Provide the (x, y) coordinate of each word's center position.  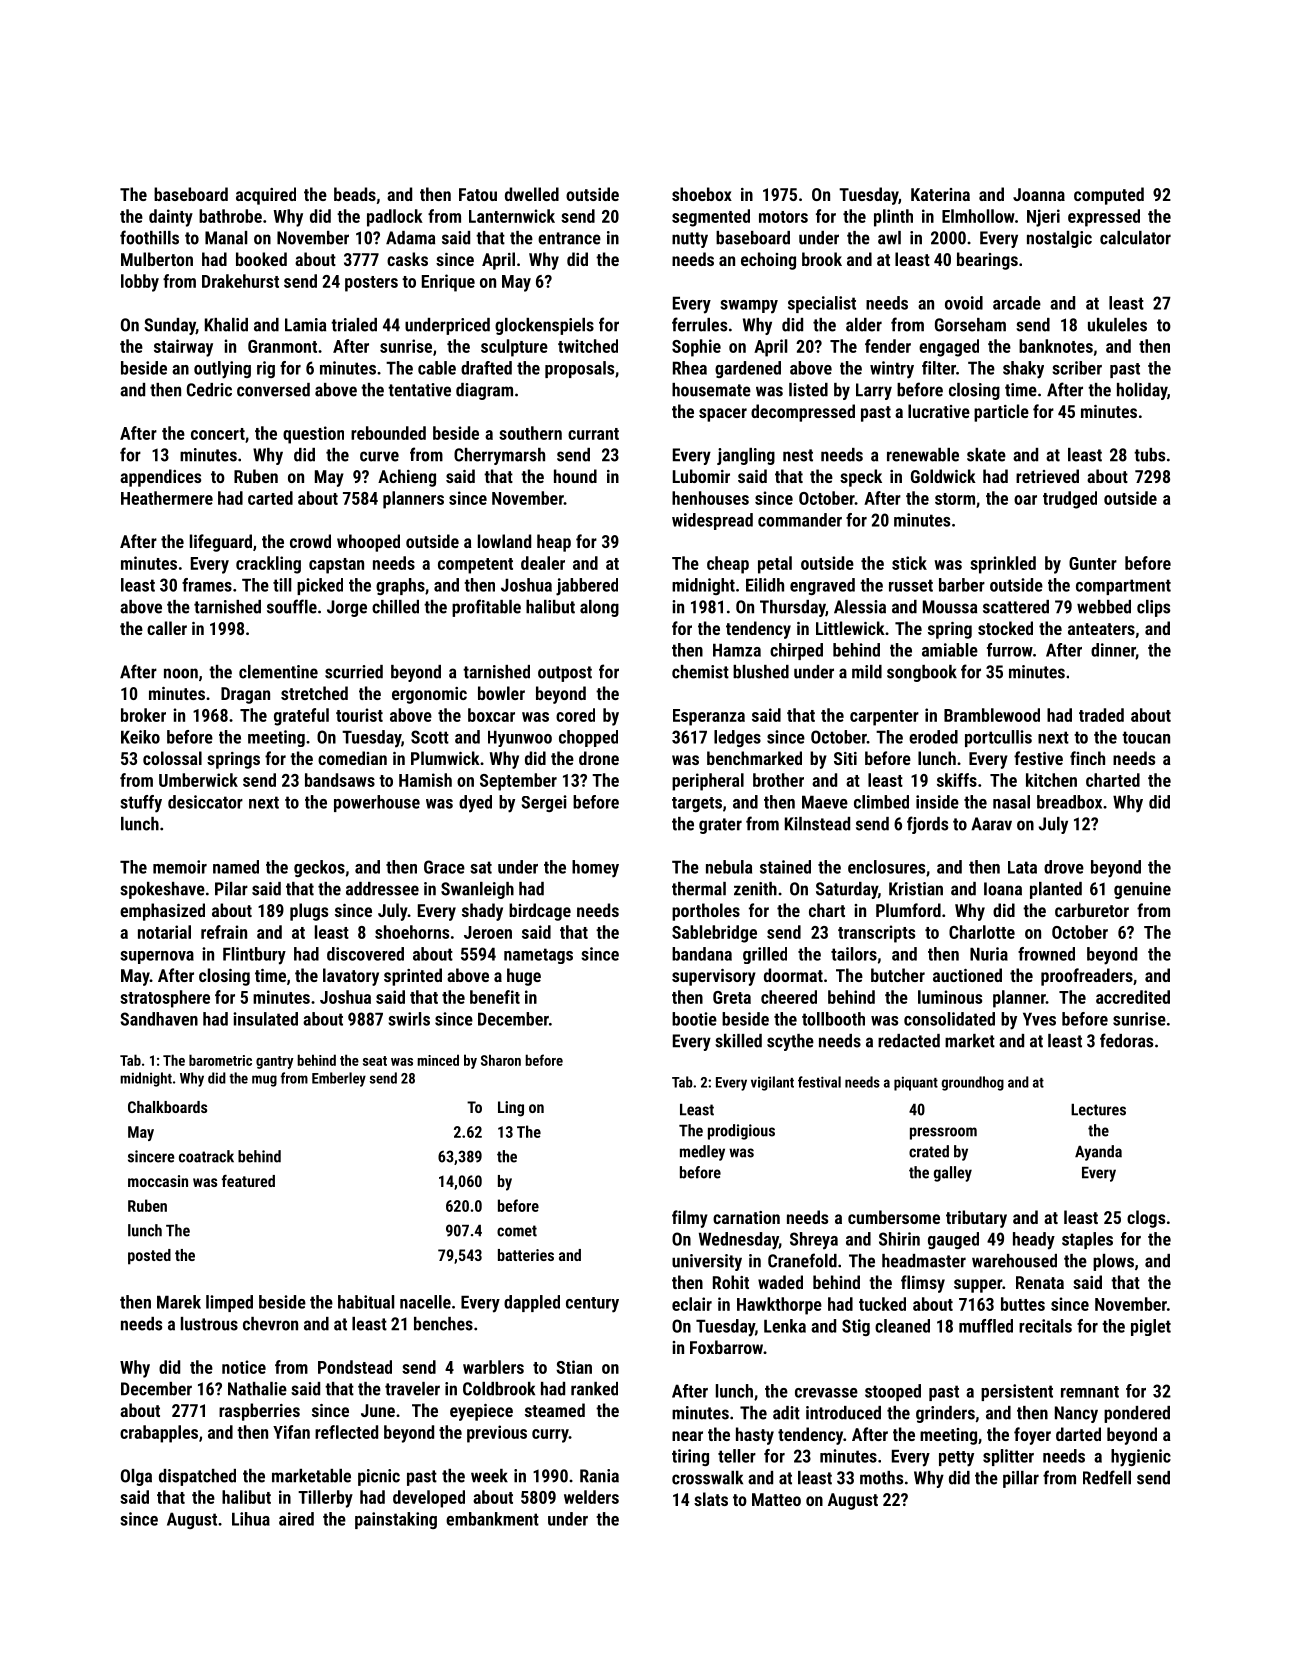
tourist (359, 715)
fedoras (1126, 1040)
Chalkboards (167, 1107)
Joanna (1039, 194)
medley (702, 1153)
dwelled (532, 194)
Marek (179, 1302)
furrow (1010, 650)
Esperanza (709, 717)
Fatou (478, 194)
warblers (493, 1367)
